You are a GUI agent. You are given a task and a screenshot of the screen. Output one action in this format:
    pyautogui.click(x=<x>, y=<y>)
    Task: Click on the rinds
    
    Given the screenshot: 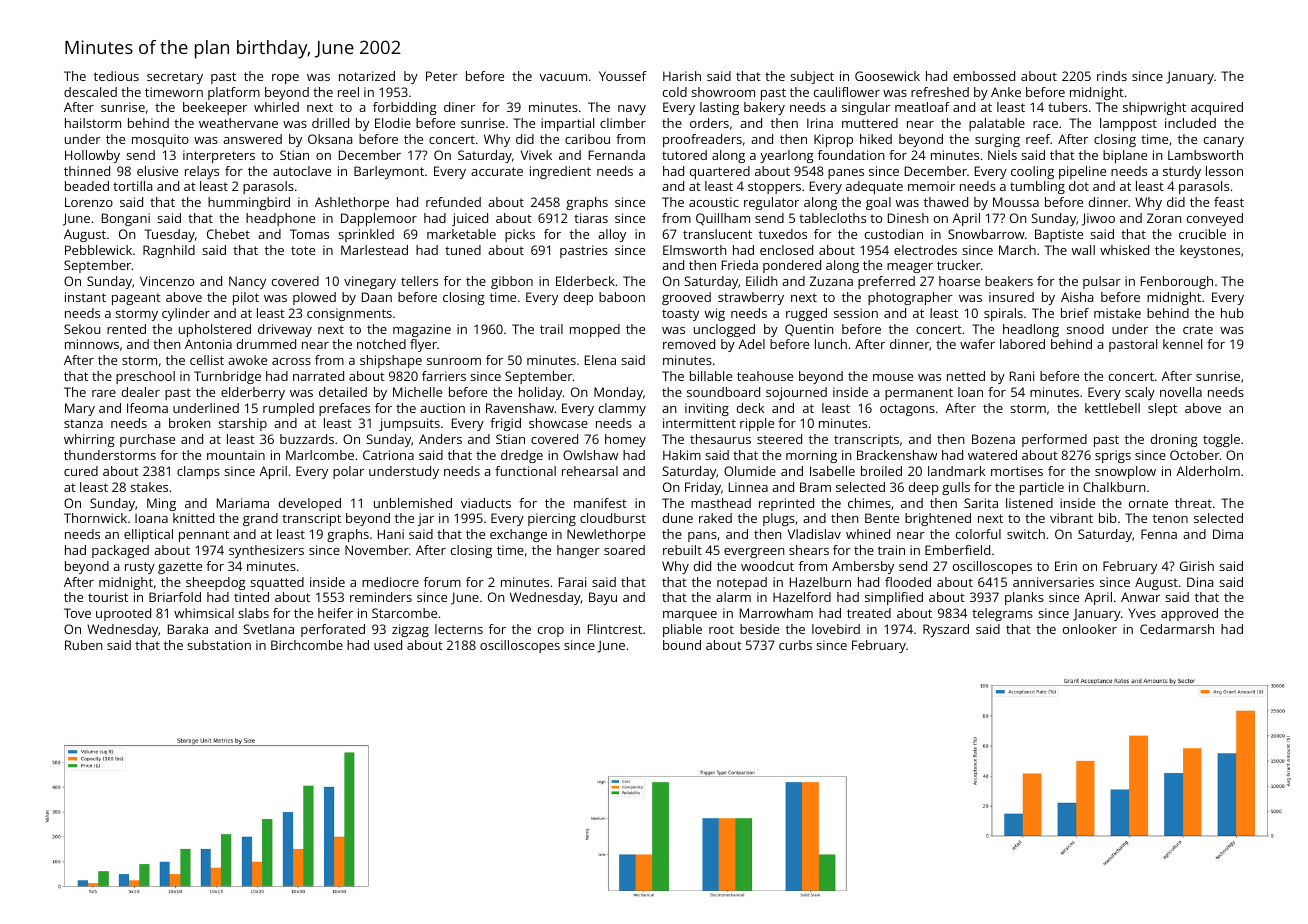 What is the action you would take?
    pyautogui.click(x=1112, y=76)
